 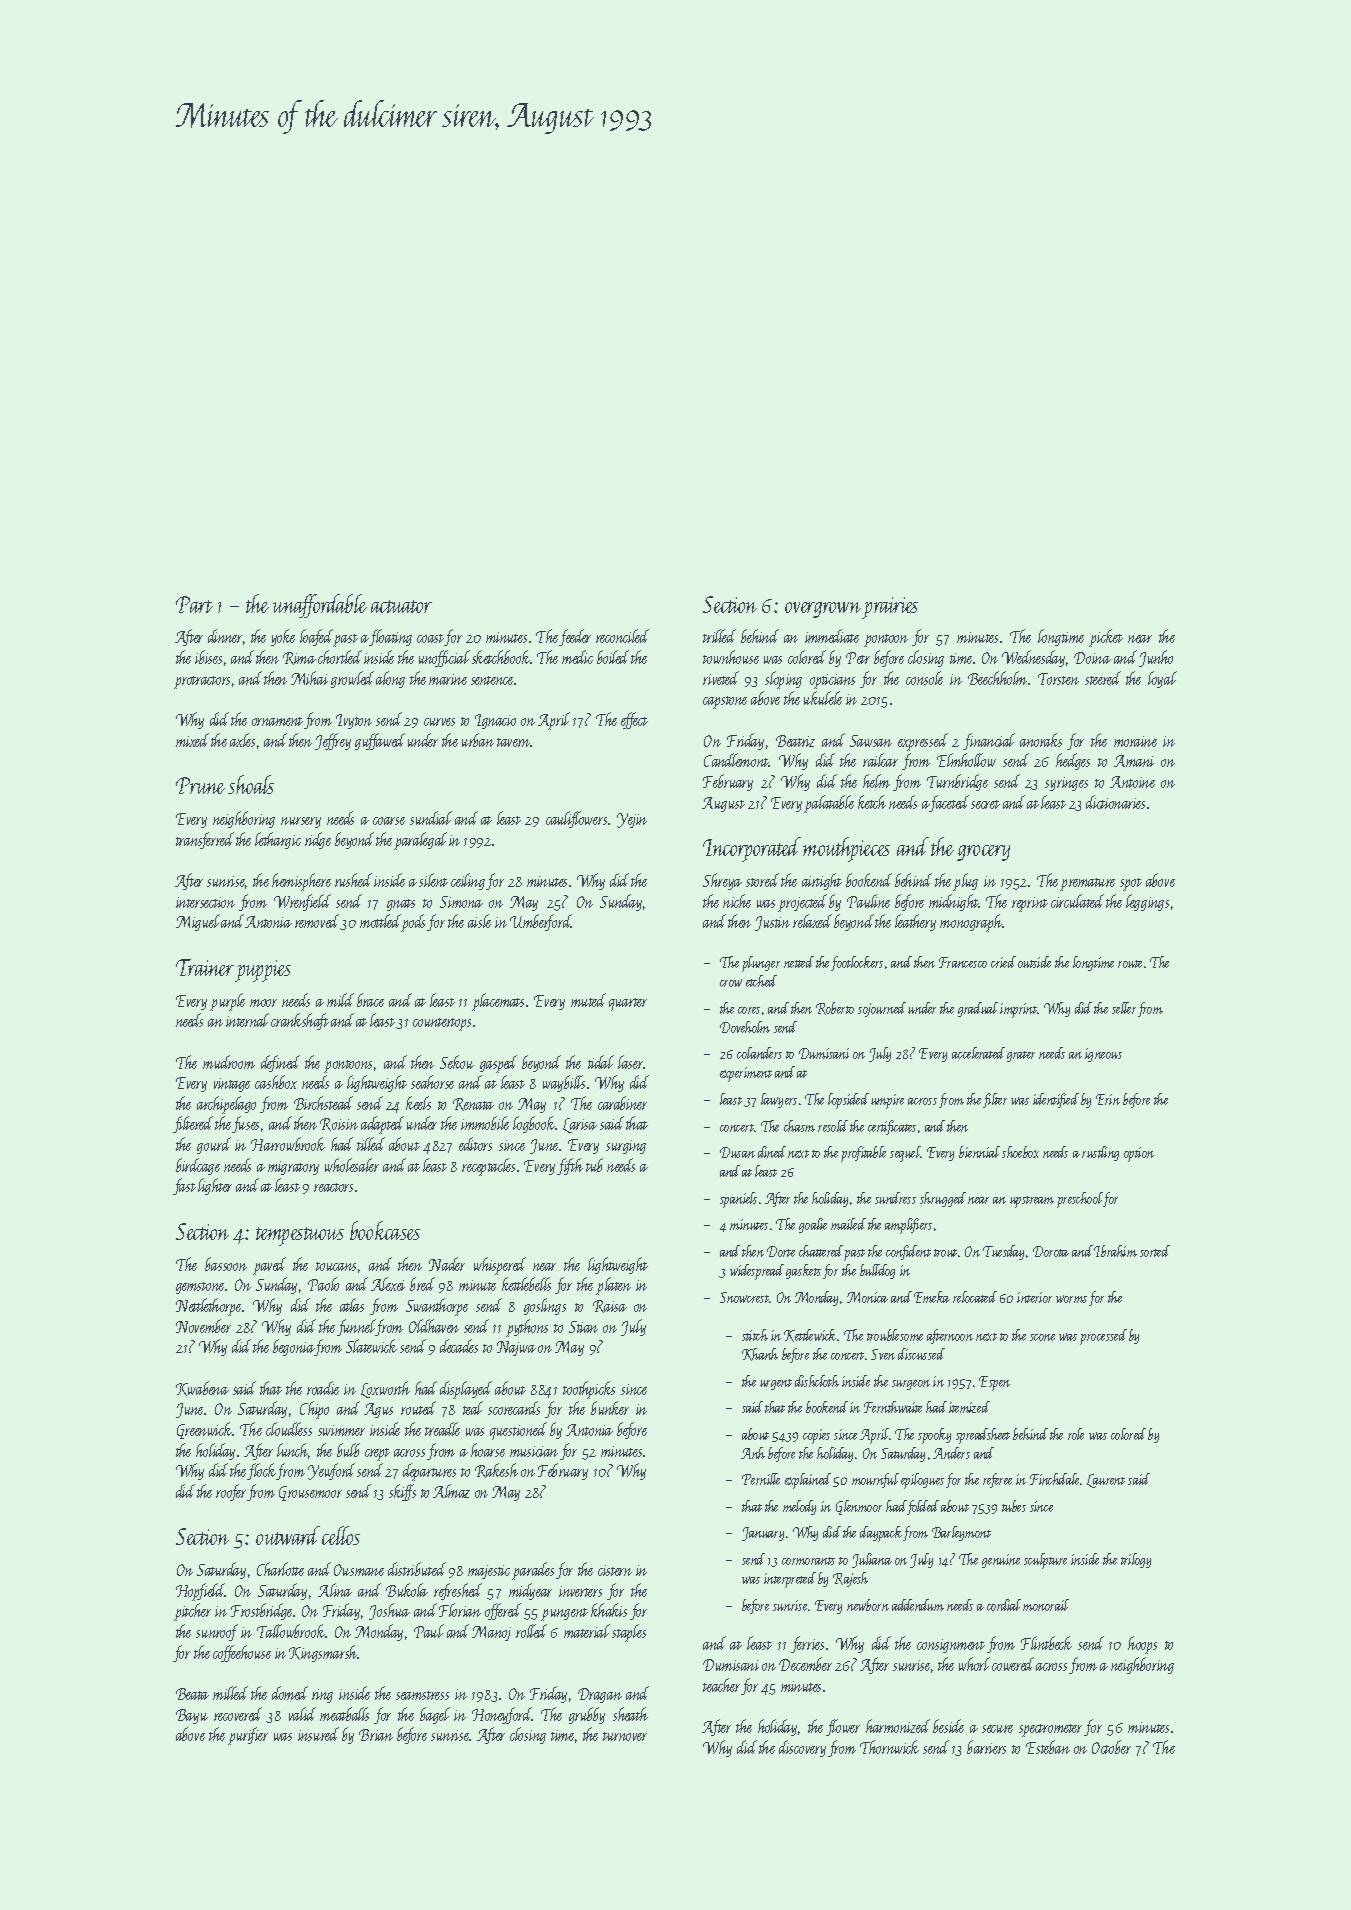 I want to click on umpire, so click(x=887, y=1101).
